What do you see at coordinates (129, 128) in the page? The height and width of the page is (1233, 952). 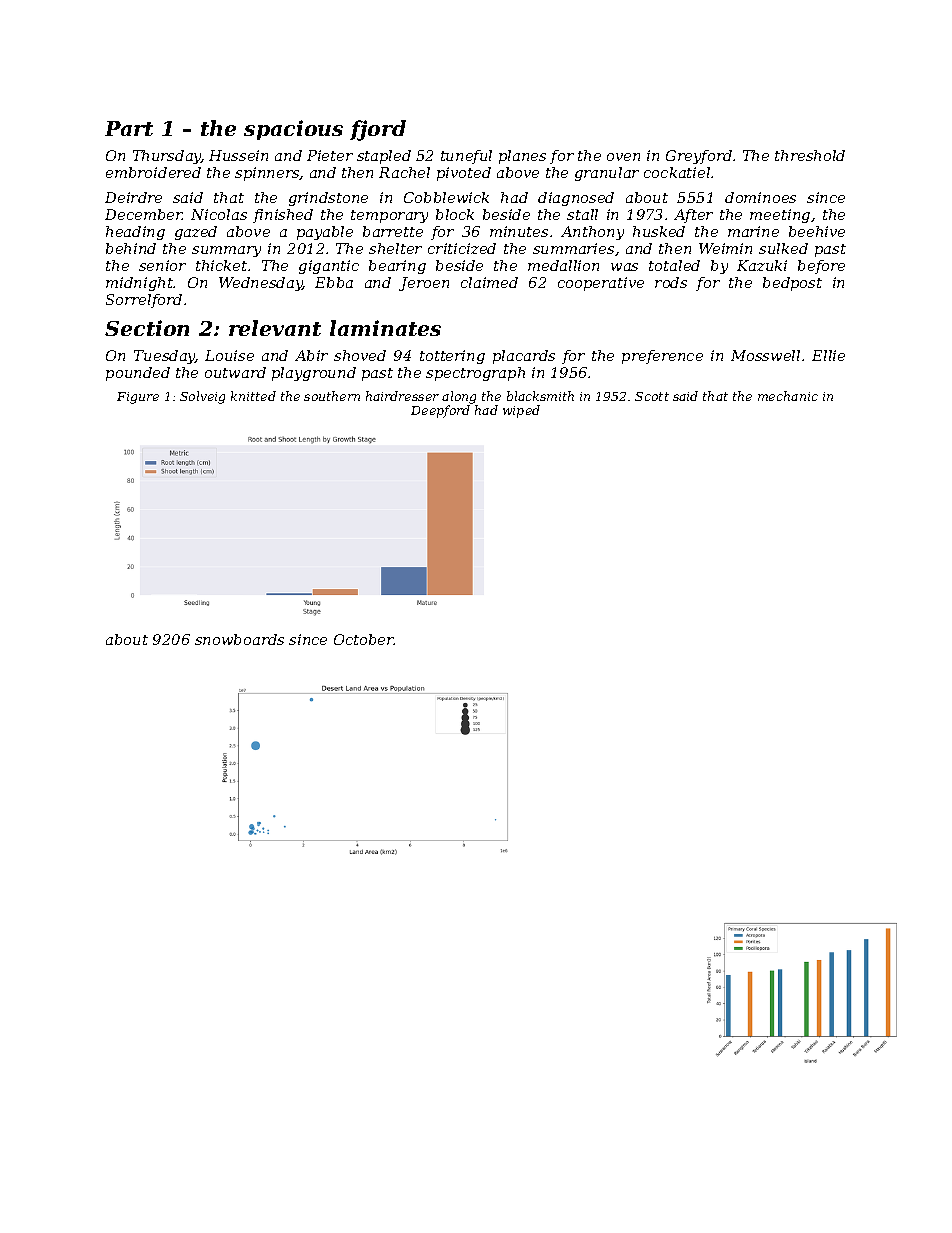 I see `Part` at bounding box center [129, 128].
